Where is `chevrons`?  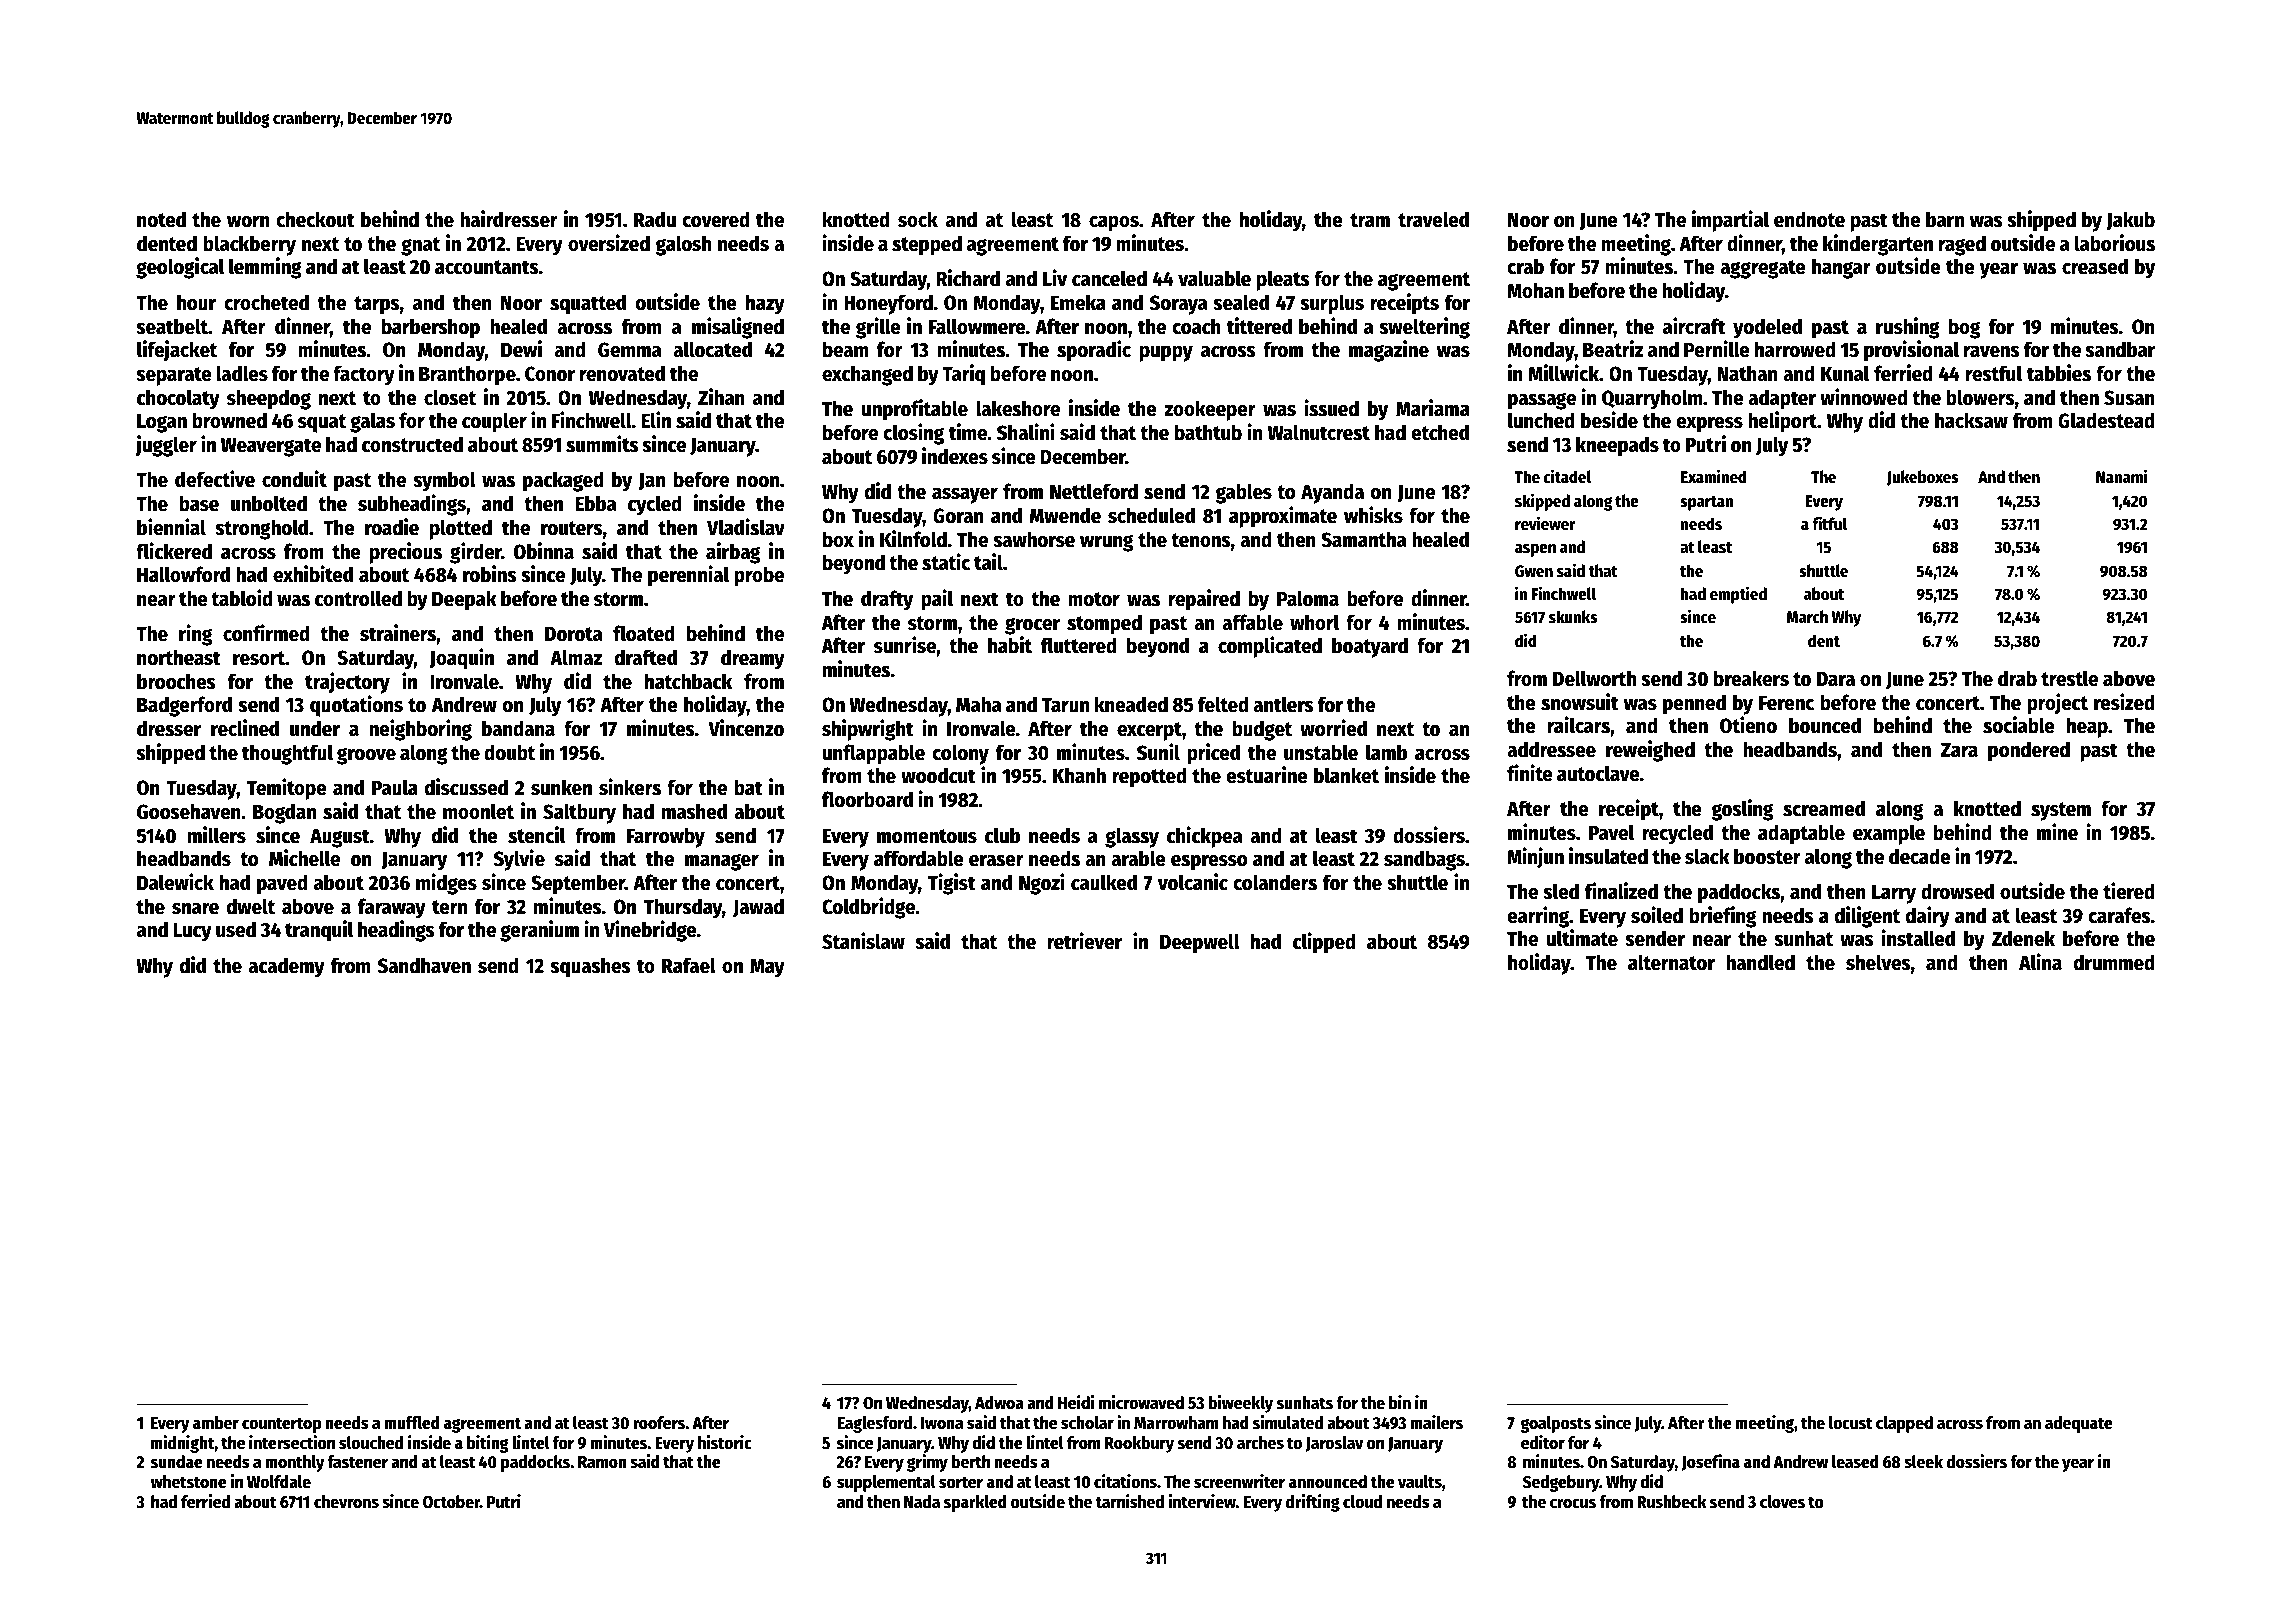 chevrons is located at coordinates (346, 1502).
